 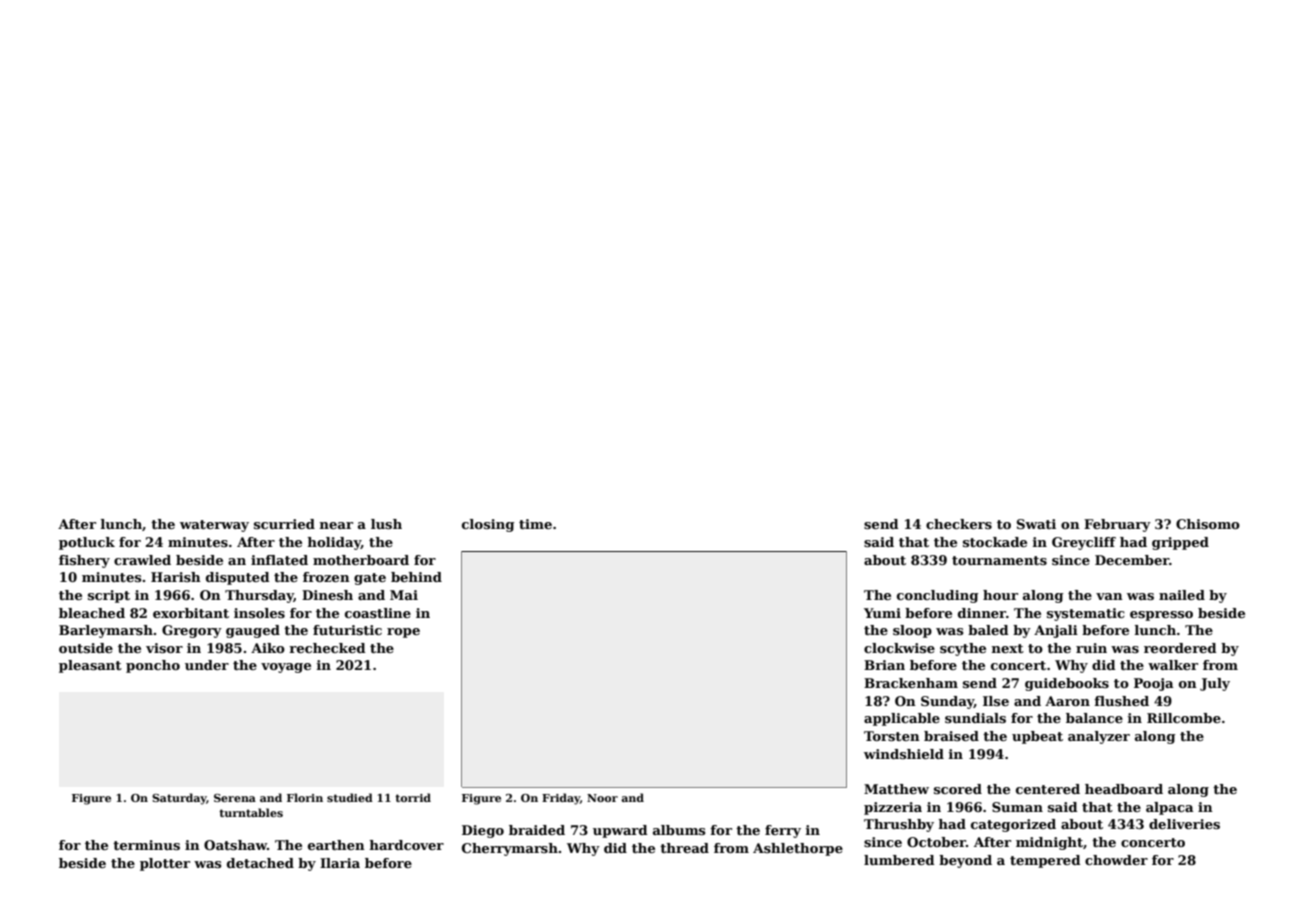 I want to click on concluding, so click(x=938, y=596).
